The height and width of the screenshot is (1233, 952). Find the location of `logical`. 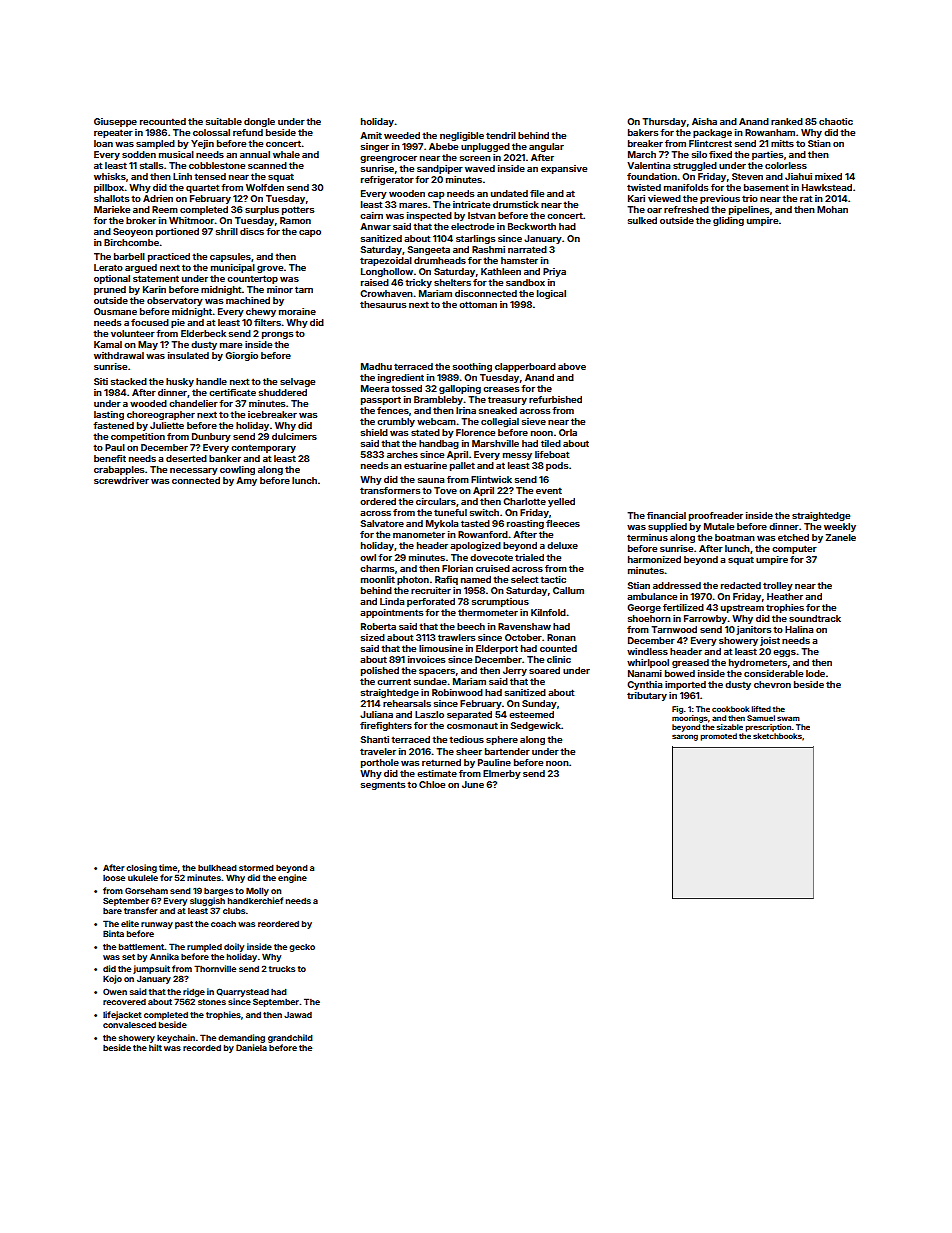

logical is located at coordinates (551, 294).
